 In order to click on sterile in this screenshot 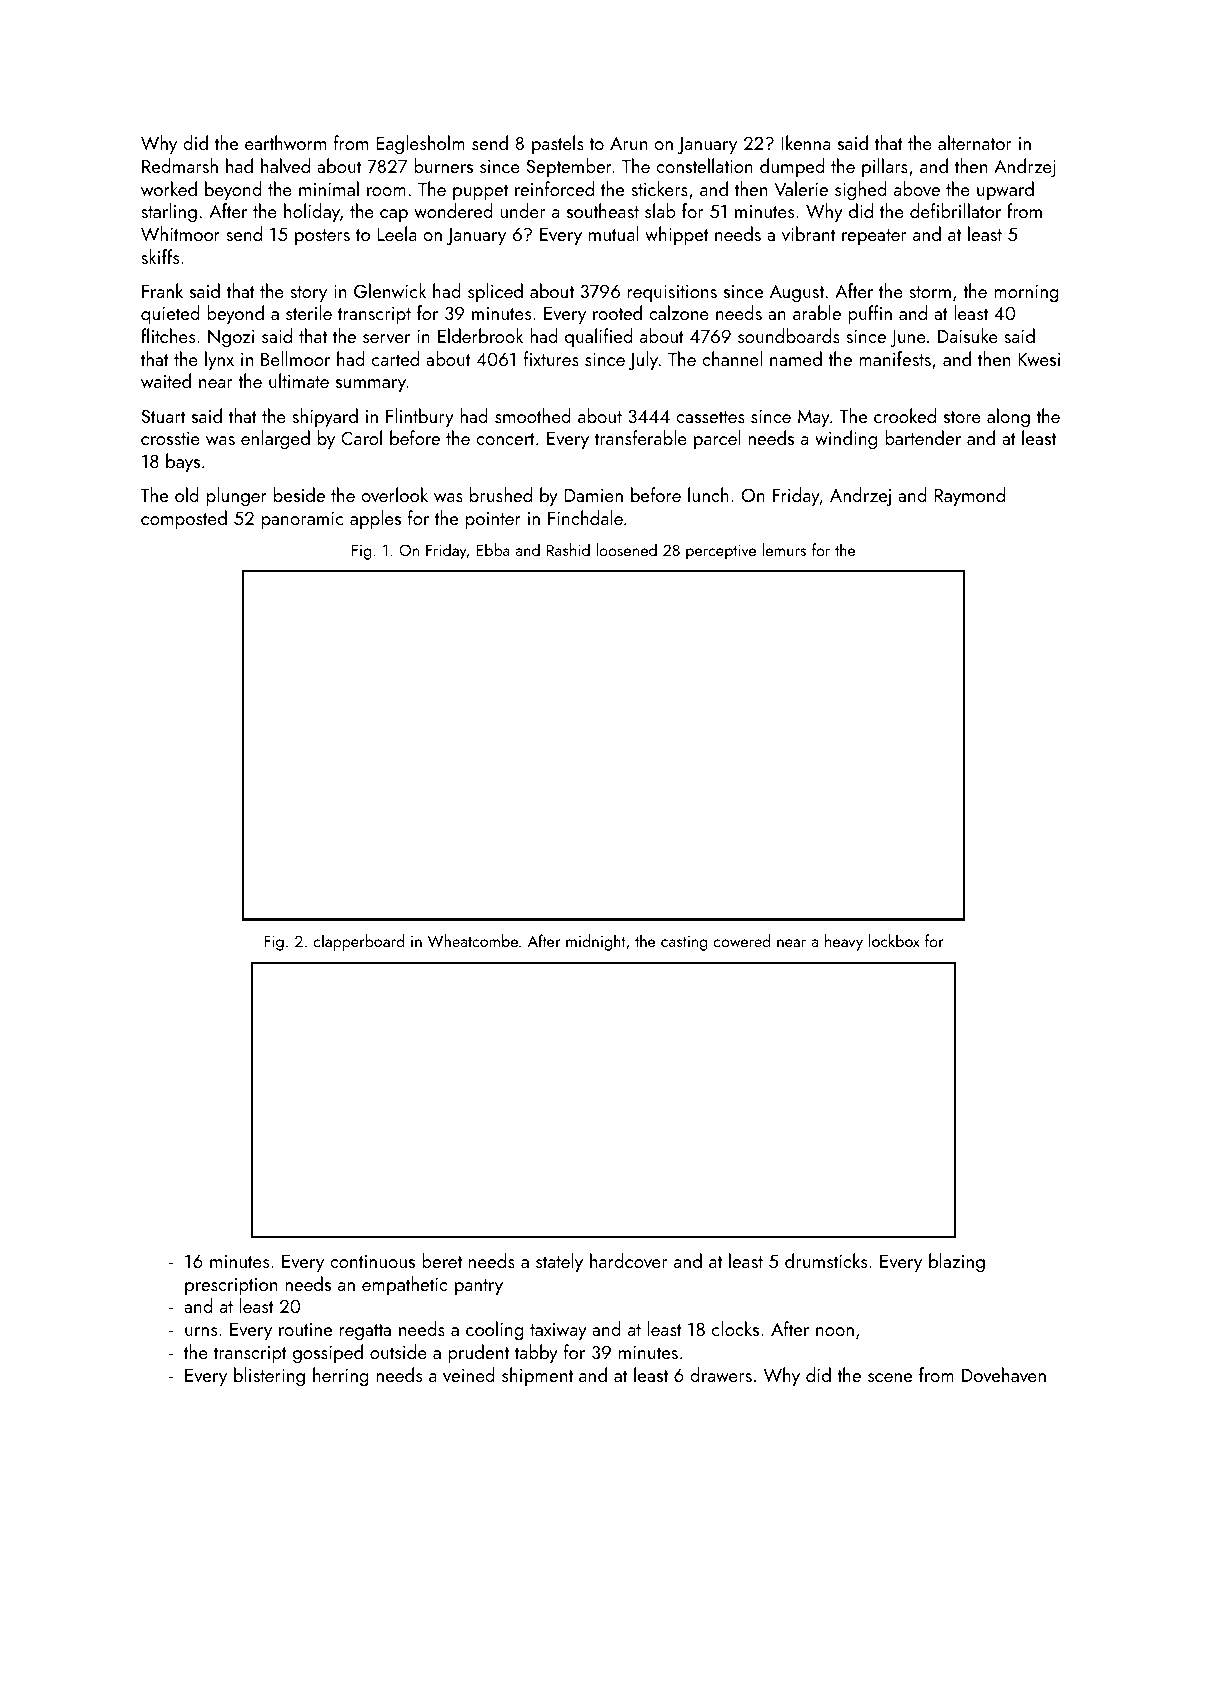, I will do `click(309, 312)`.
